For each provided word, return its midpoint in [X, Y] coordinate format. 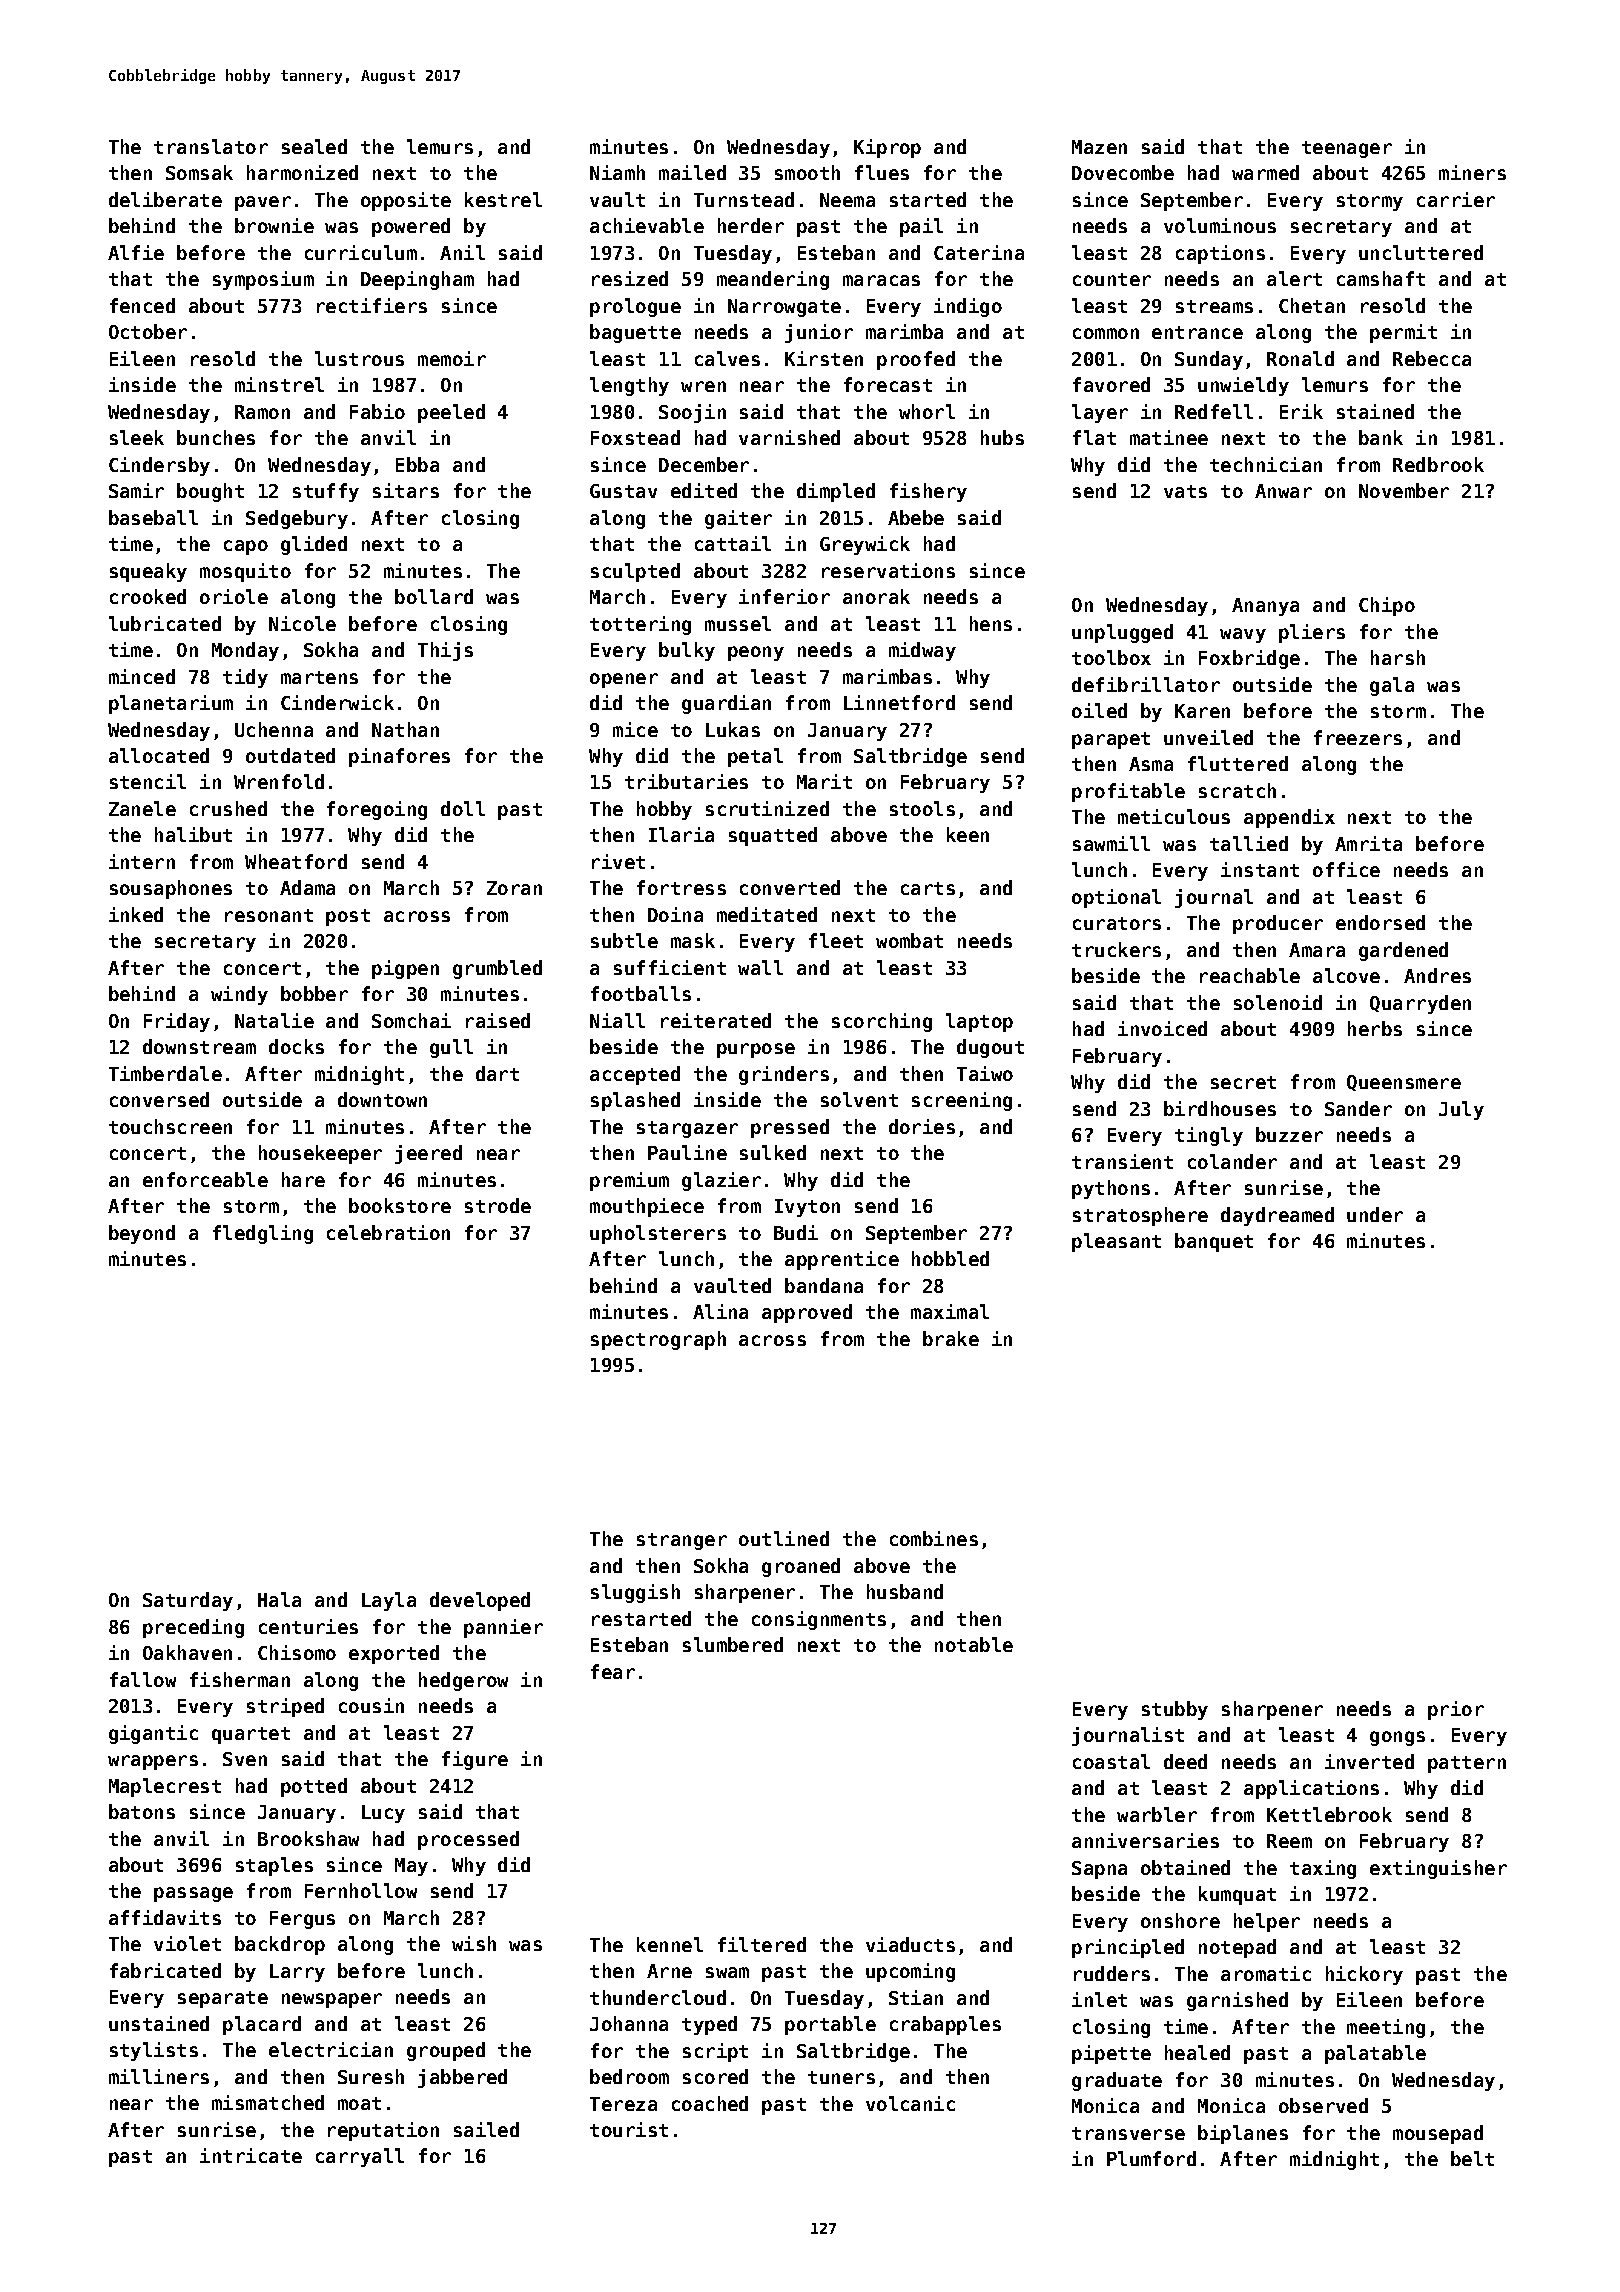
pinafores [399, 757]
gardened [1403, 951]
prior [1456, 1710]
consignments [819, 1620]
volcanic [910, 2103]
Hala [279, 1599]
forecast [888, 384]
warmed [1265, 172]
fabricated [165, 1970]
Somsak [199, 172]
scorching [882, 1022]
